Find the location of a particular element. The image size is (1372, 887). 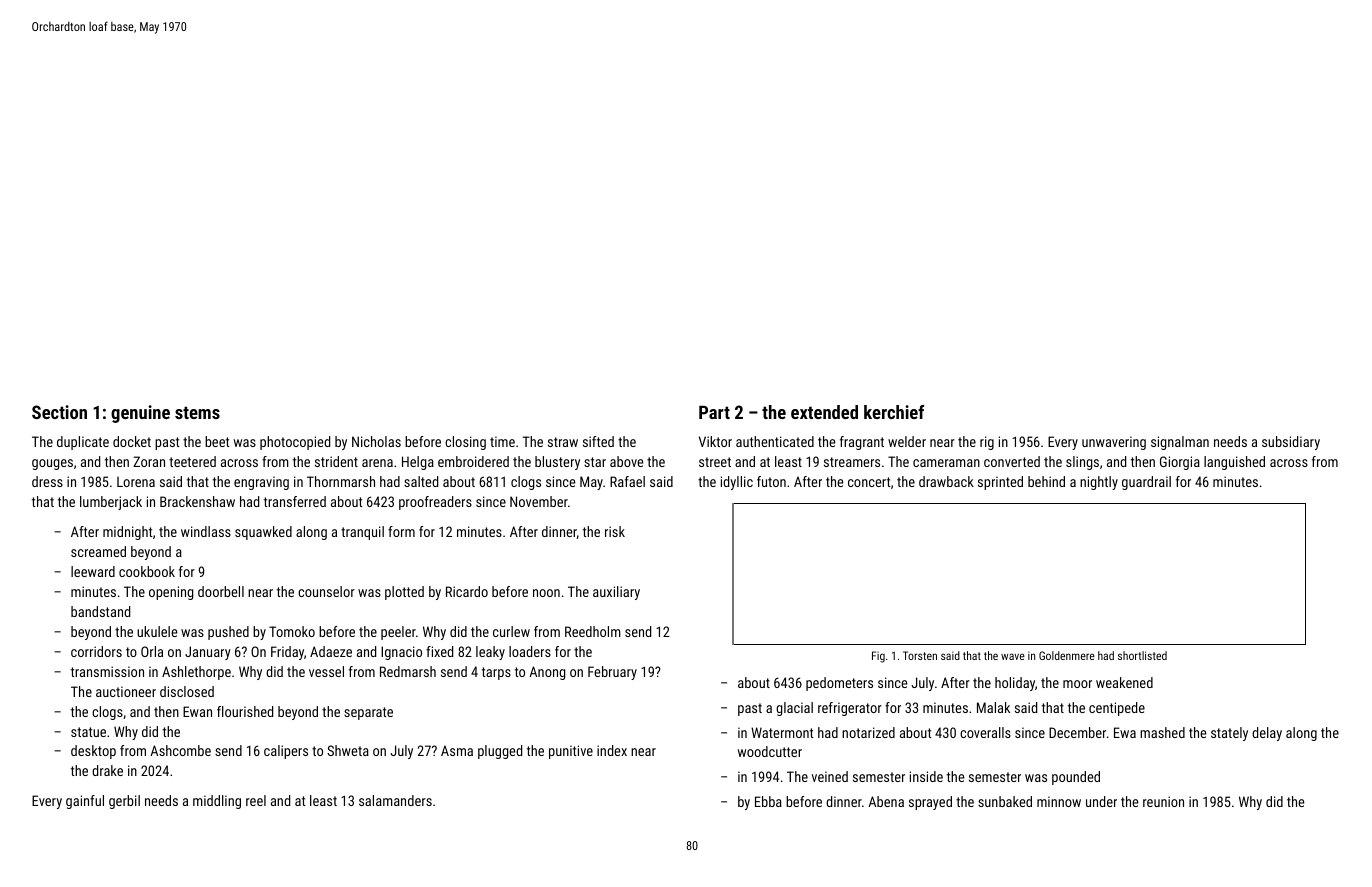

Part is located at coordinates (714, 412).
